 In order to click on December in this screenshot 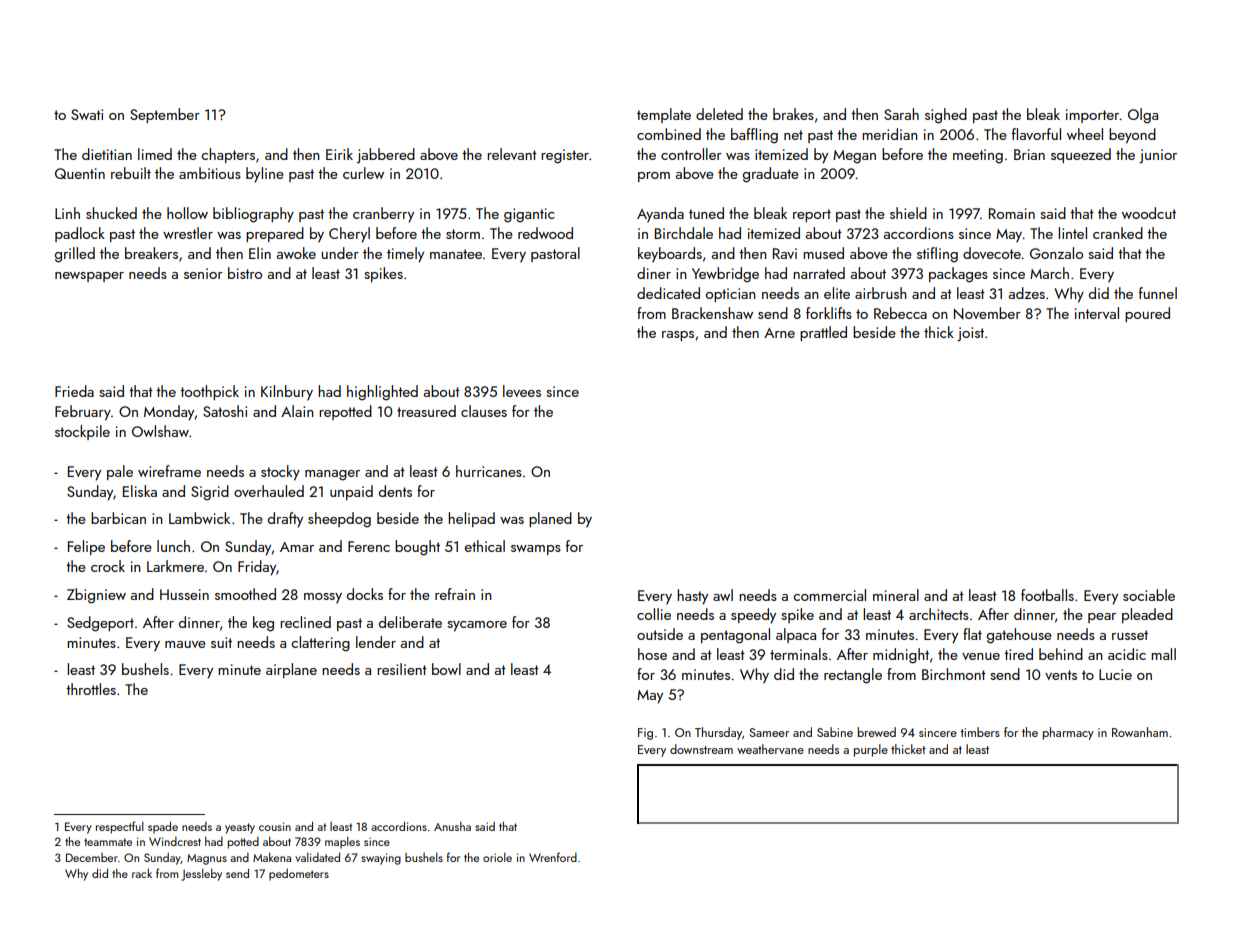, I will do `click(92, 857)`.
